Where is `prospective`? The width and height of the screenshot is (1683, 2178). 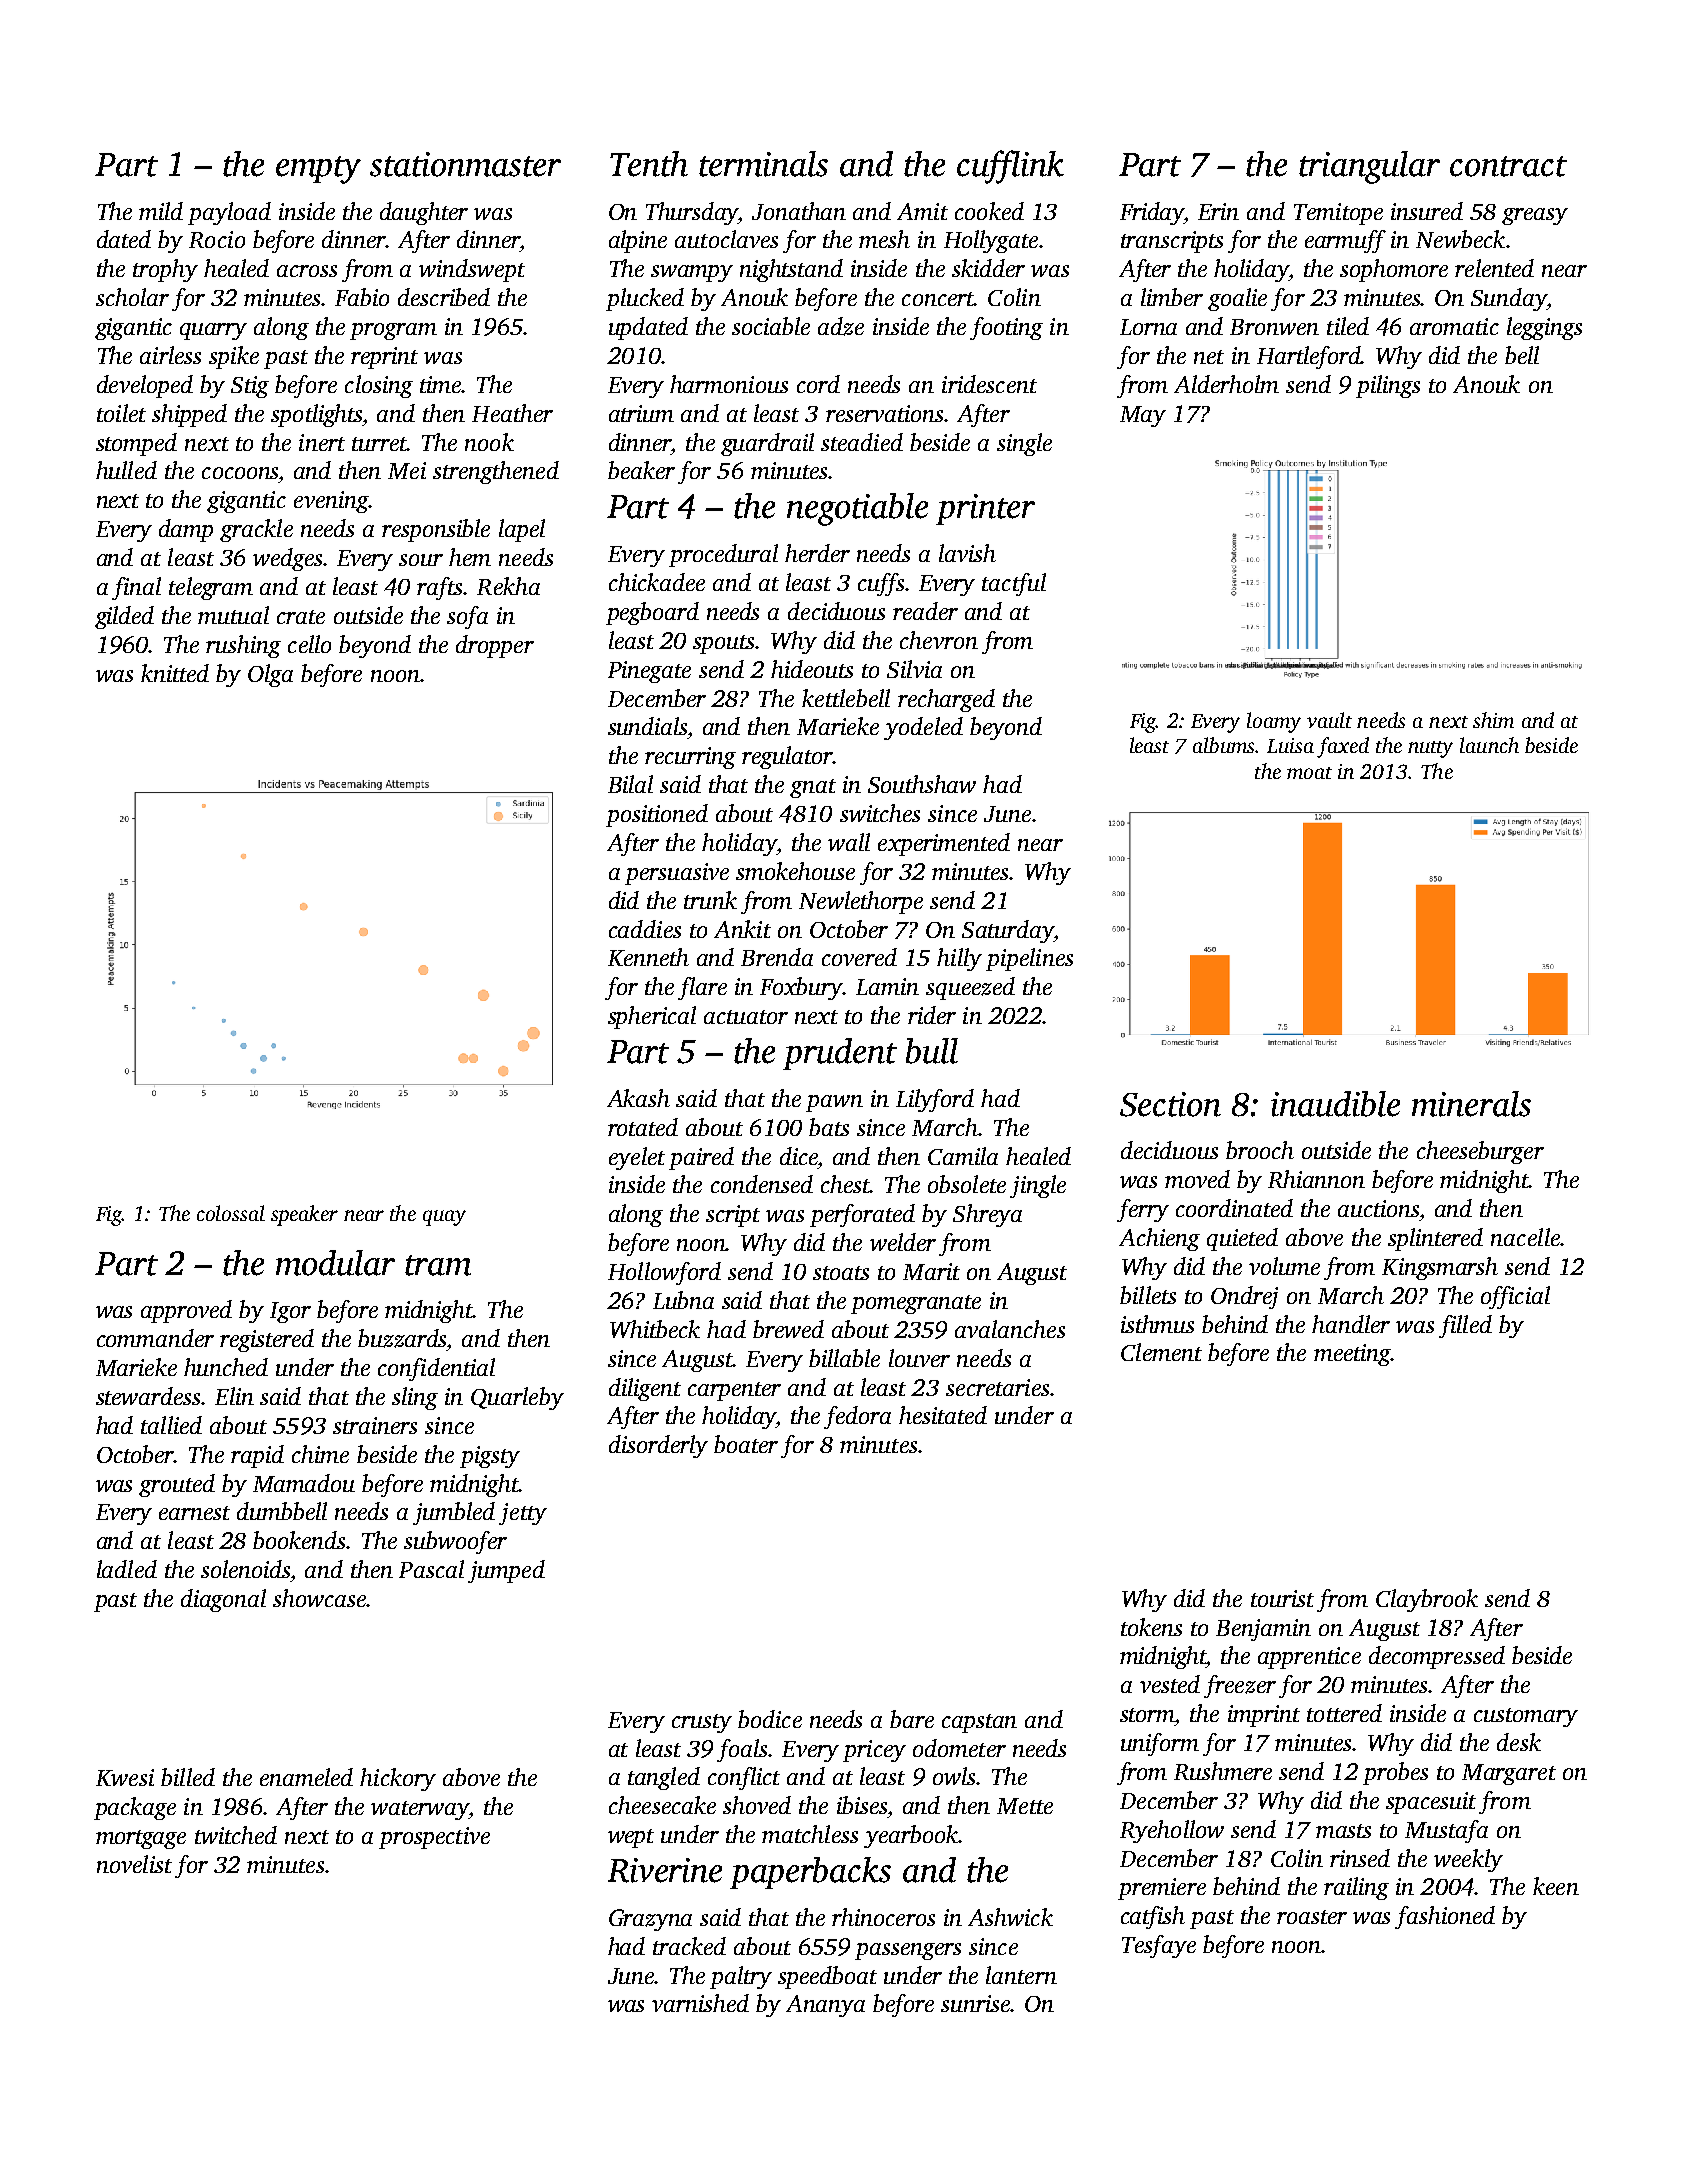
prospective is located at coordinates (434, 1838).
